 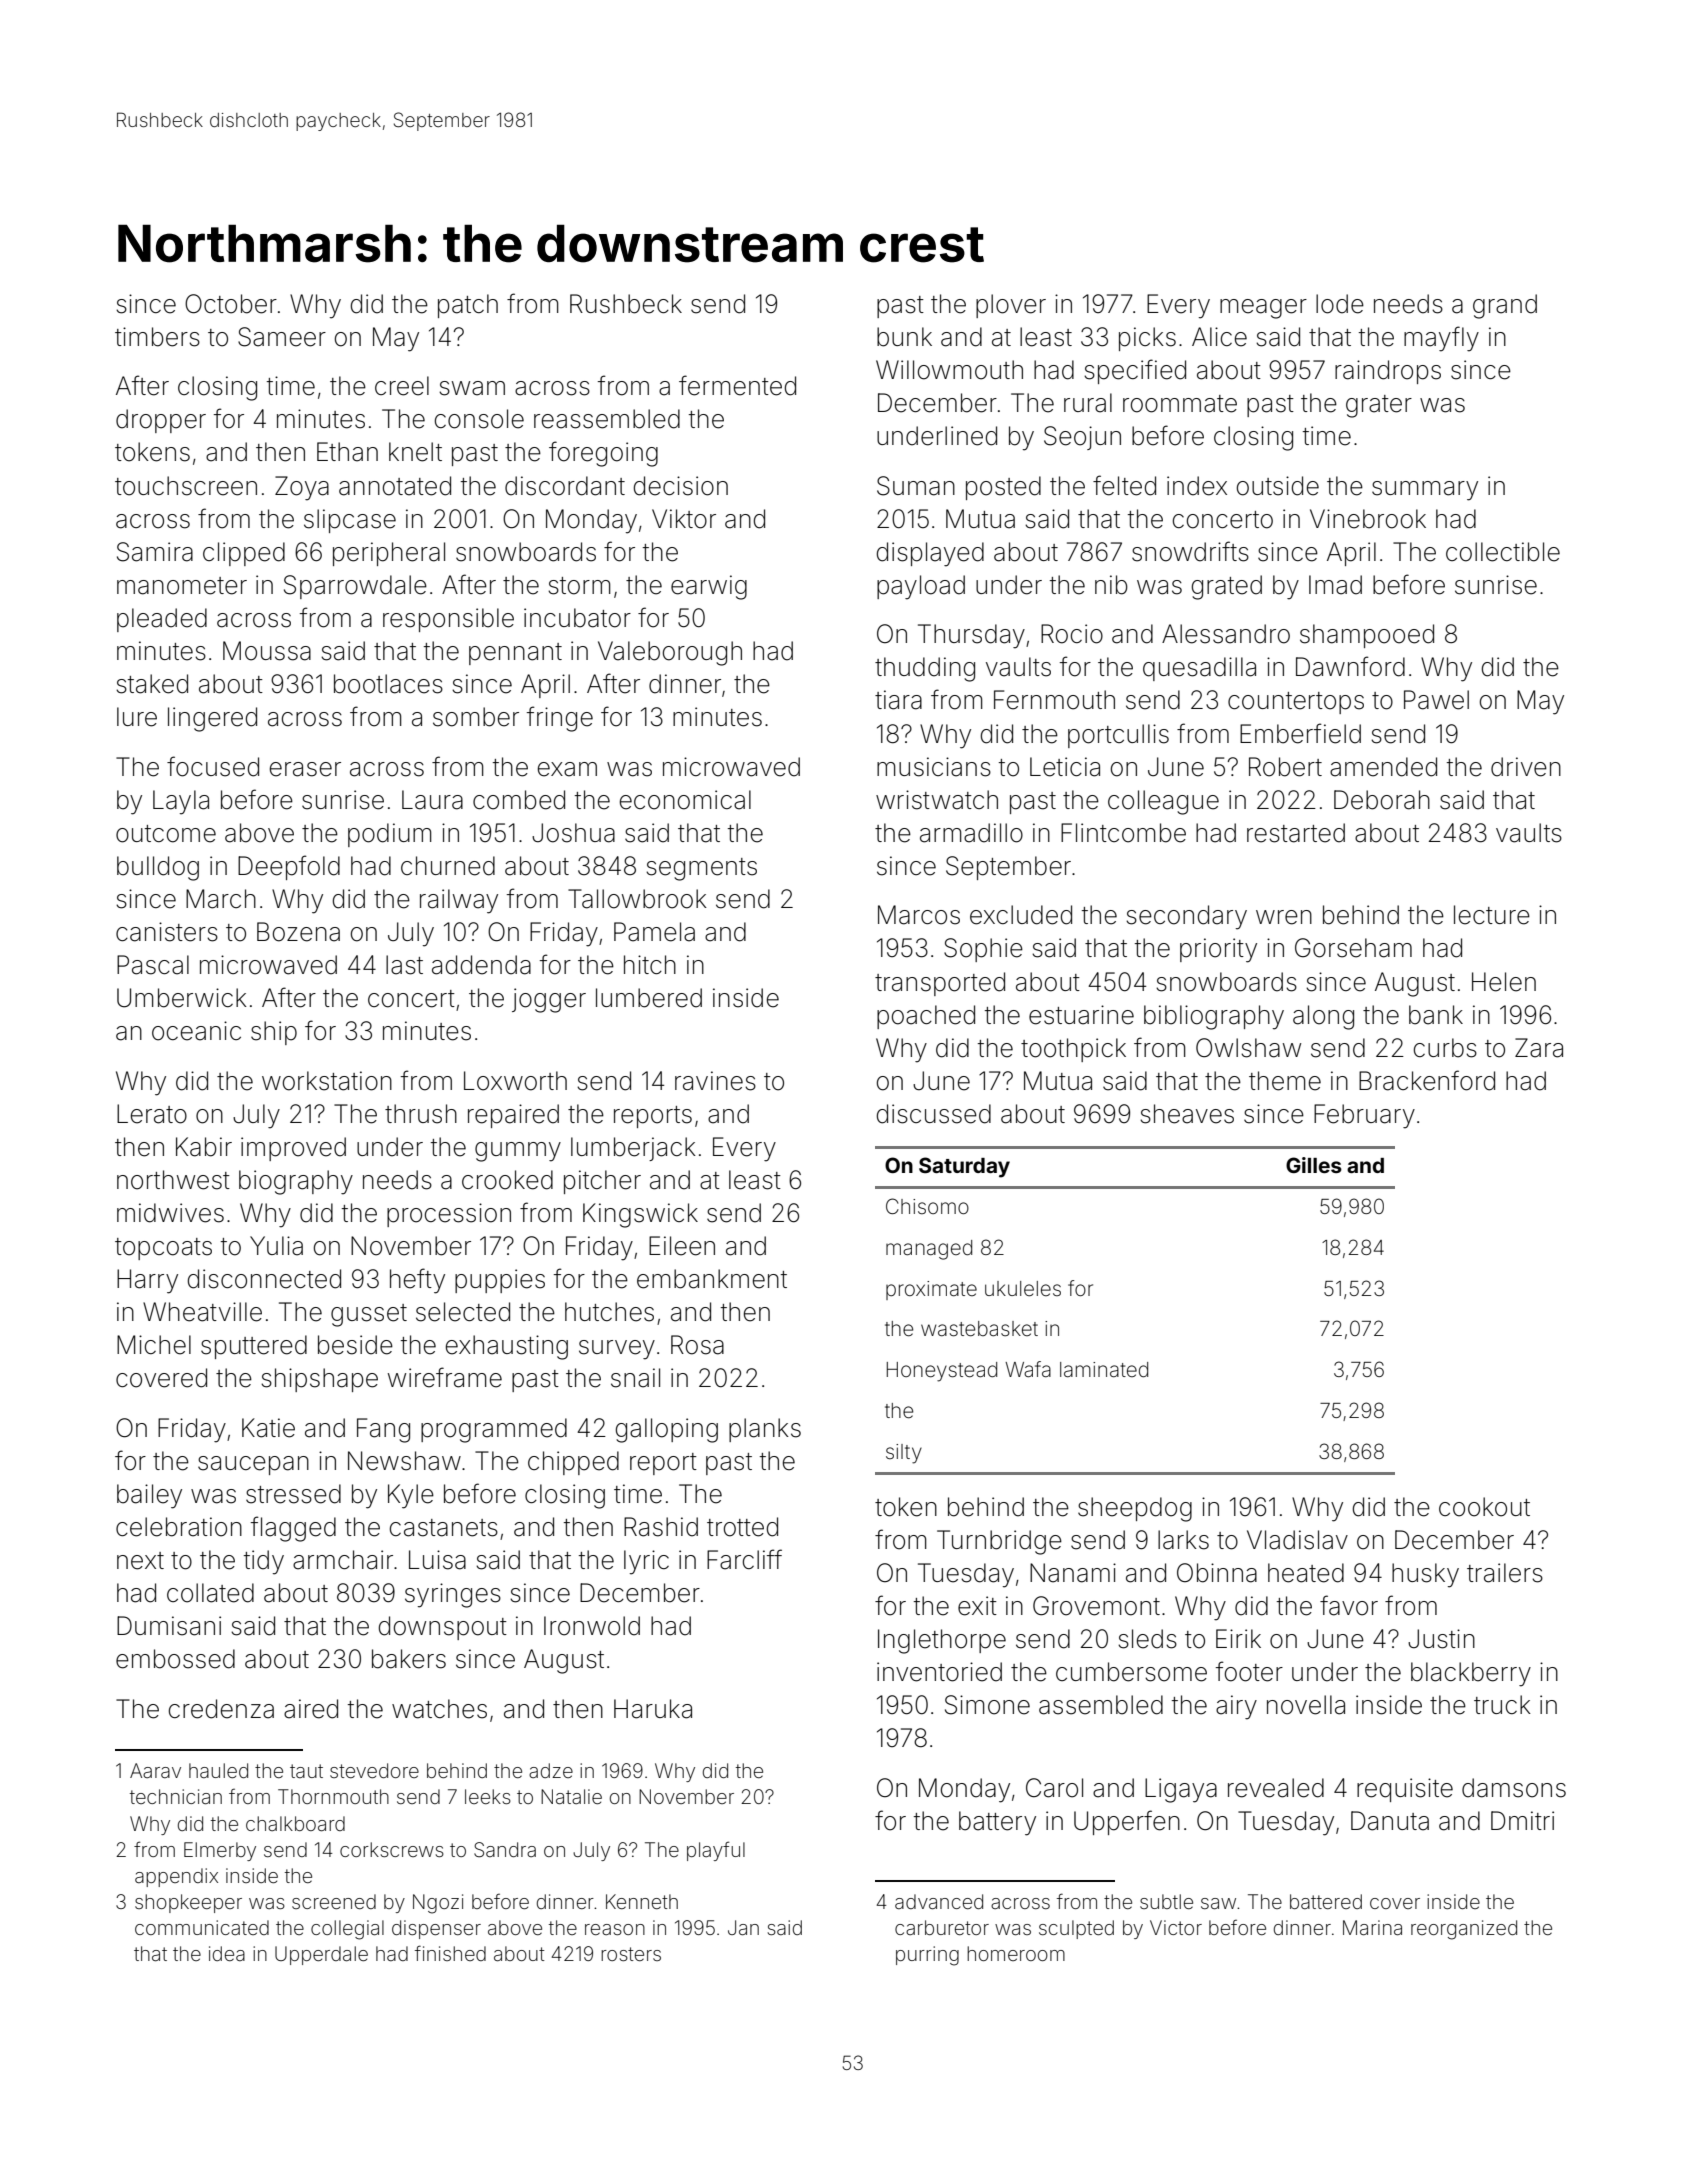 I want to click on blackberry, so click(x=1471, y=1674).
